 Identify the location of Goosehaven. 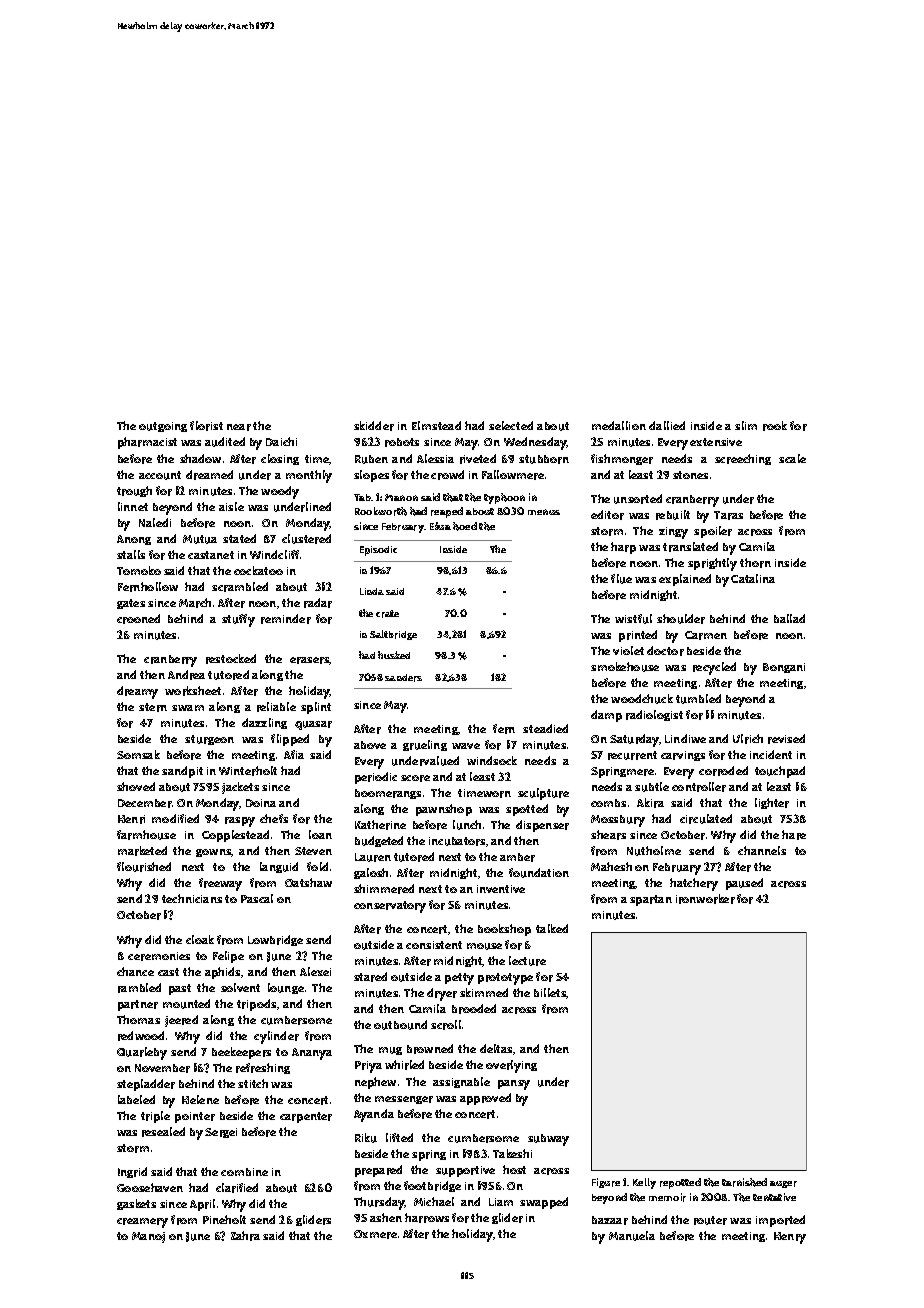
(150, 1187).
